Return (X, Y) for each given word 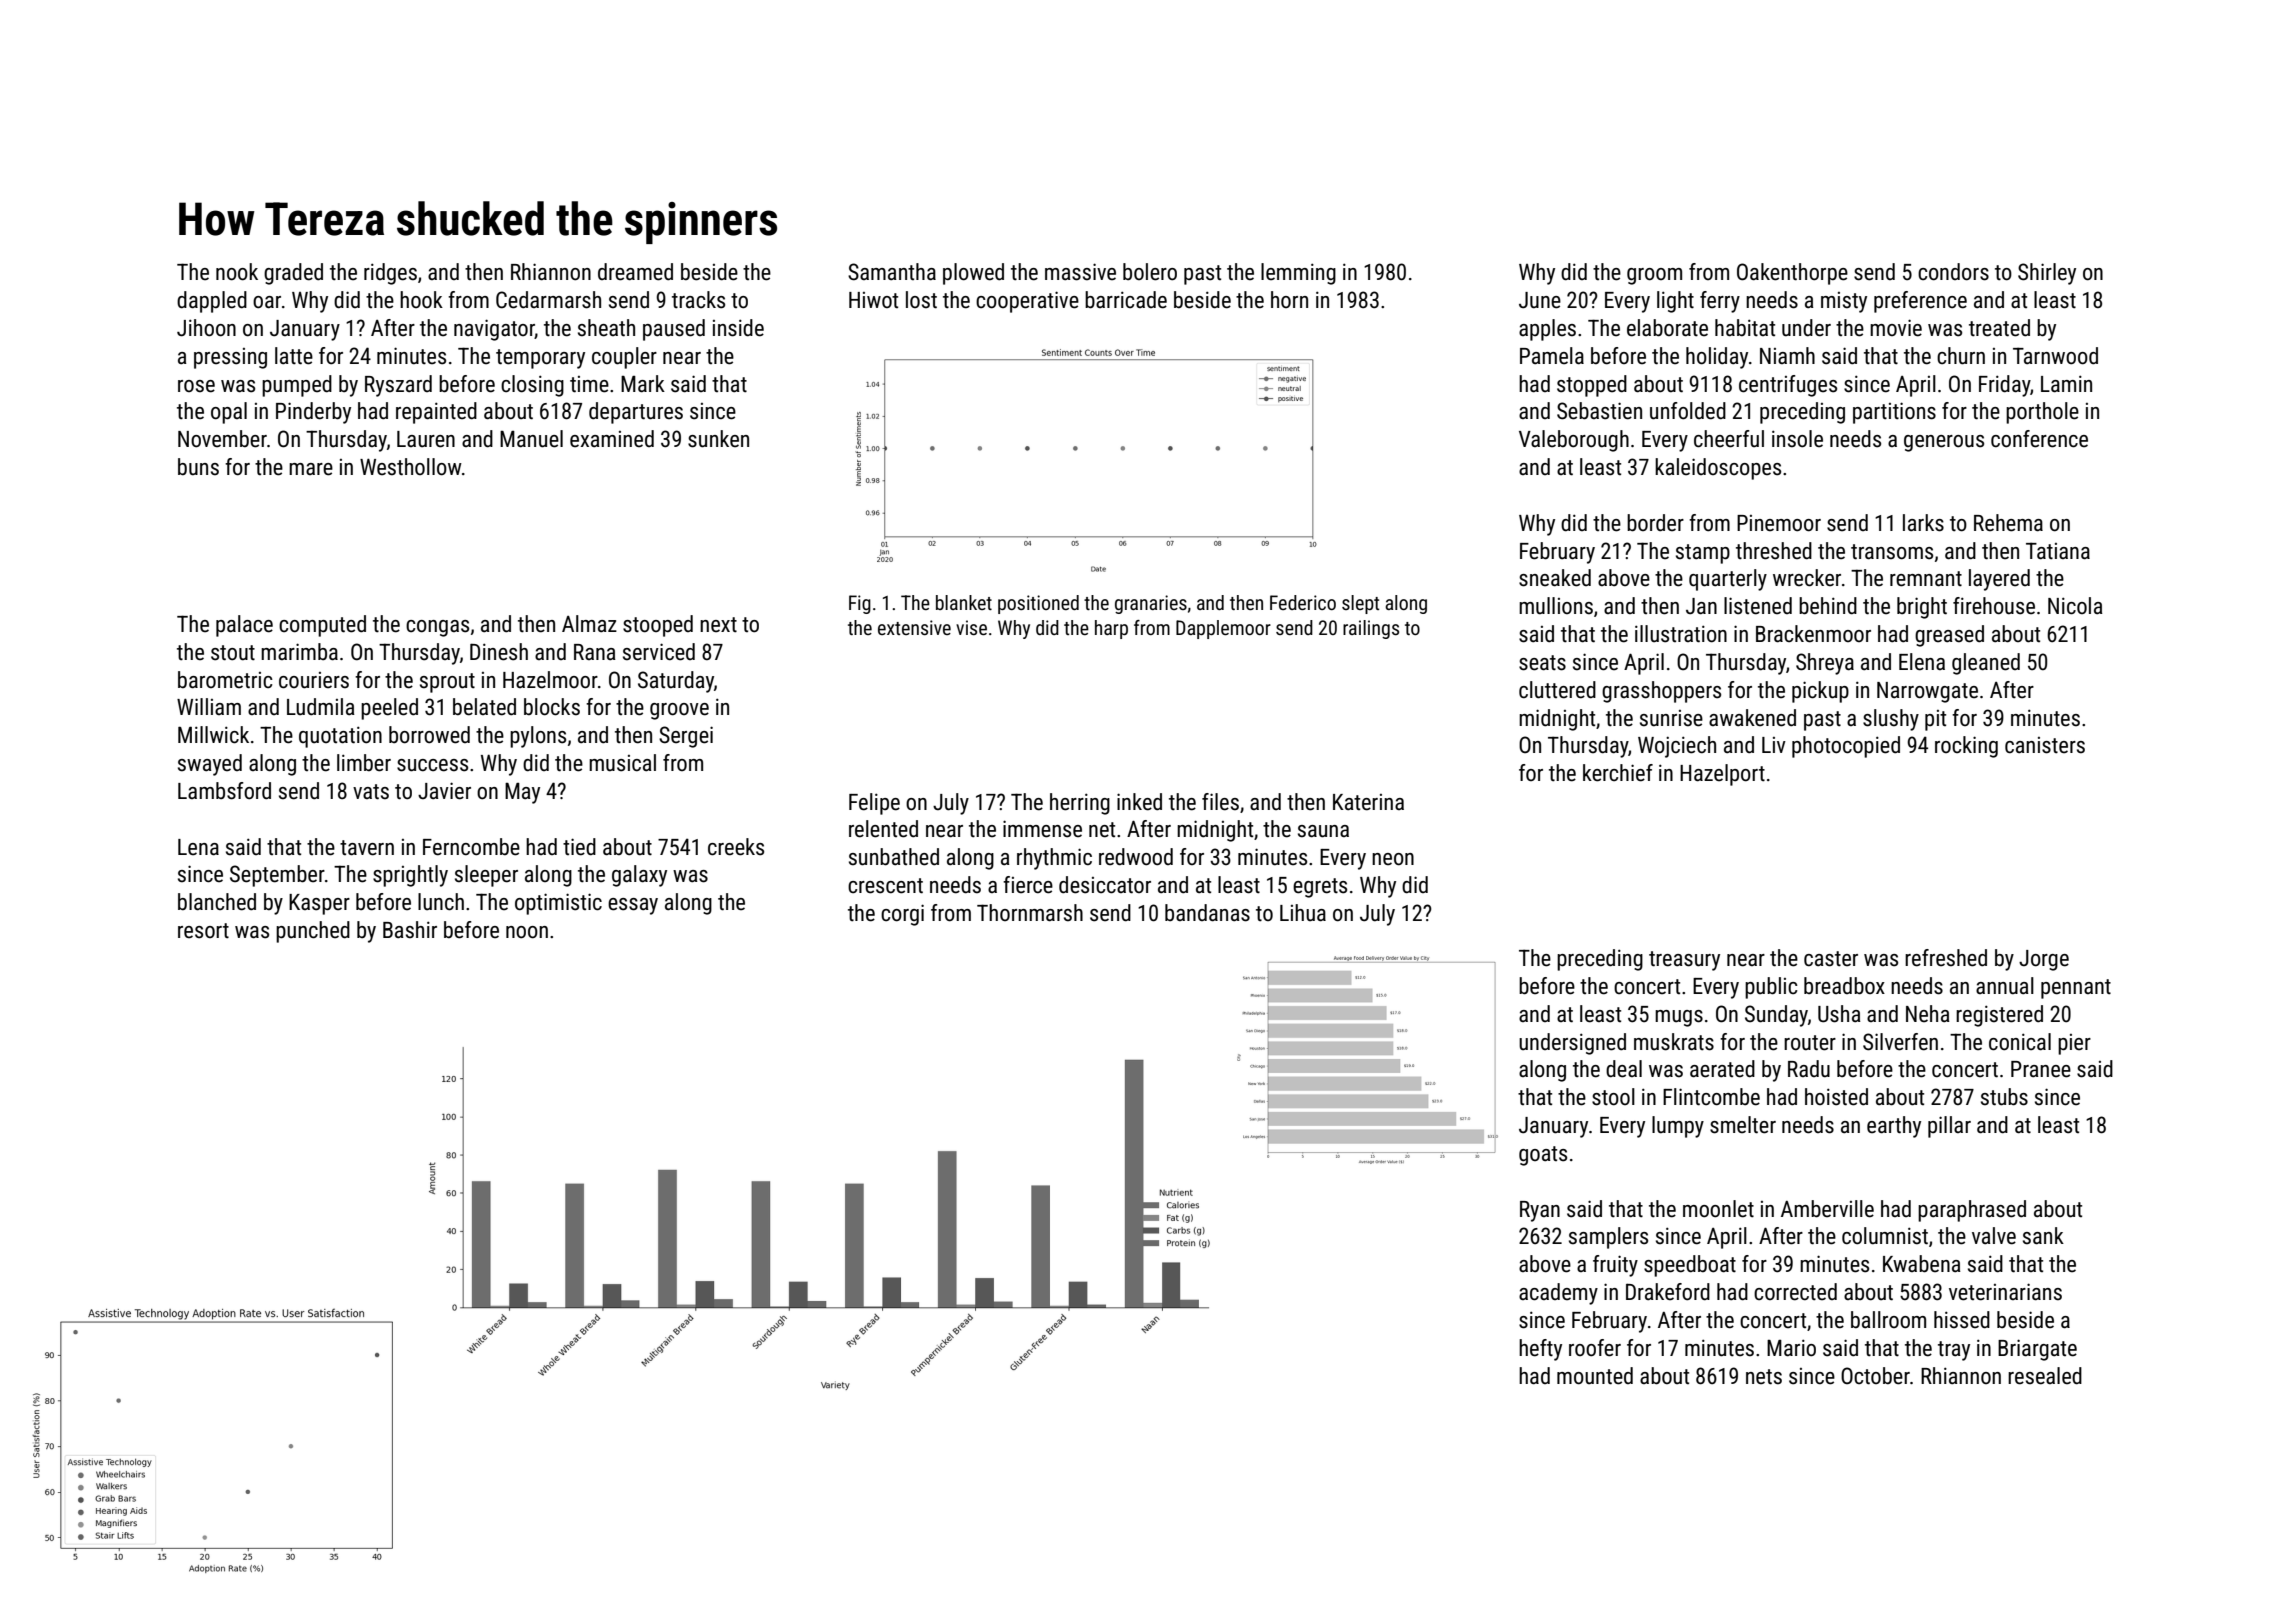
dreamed (635, 272)
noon (527, 932)
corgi (902, 915)
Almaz (589, 624)
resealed (2045, 1376)
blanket (964, 602)
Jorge (2044, 960)
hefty (1540, 1350)
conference (2039, 439)
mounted (1595, 1376)
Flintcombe (1711, 1097)
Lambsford (224, 791)
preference (1920, 302)
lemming (1298, 274)
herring (1080, 804)
